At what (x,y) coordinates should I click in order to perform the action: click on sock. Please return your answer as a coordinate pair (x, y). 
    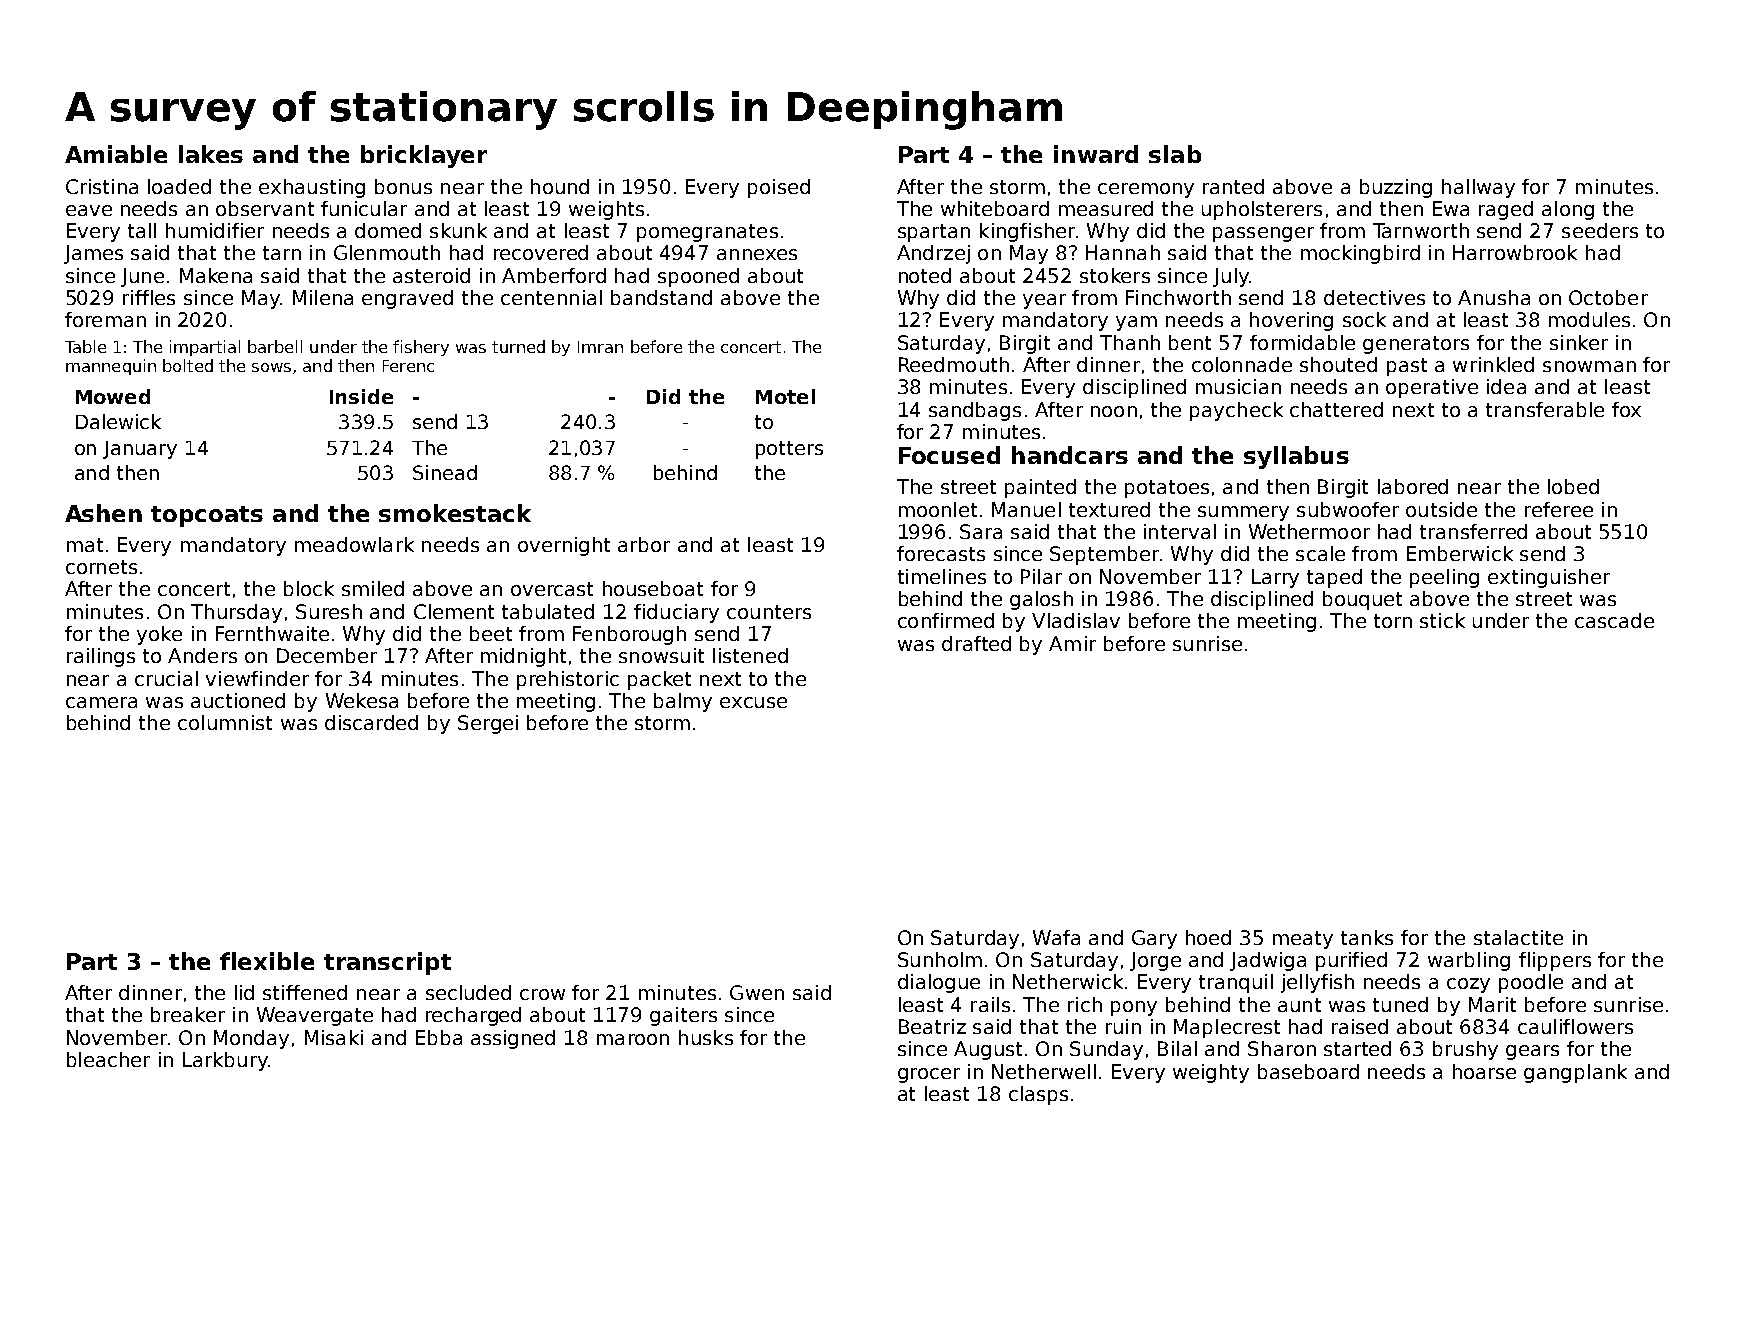
    Looking at the image, I should click on (1364, 319).
